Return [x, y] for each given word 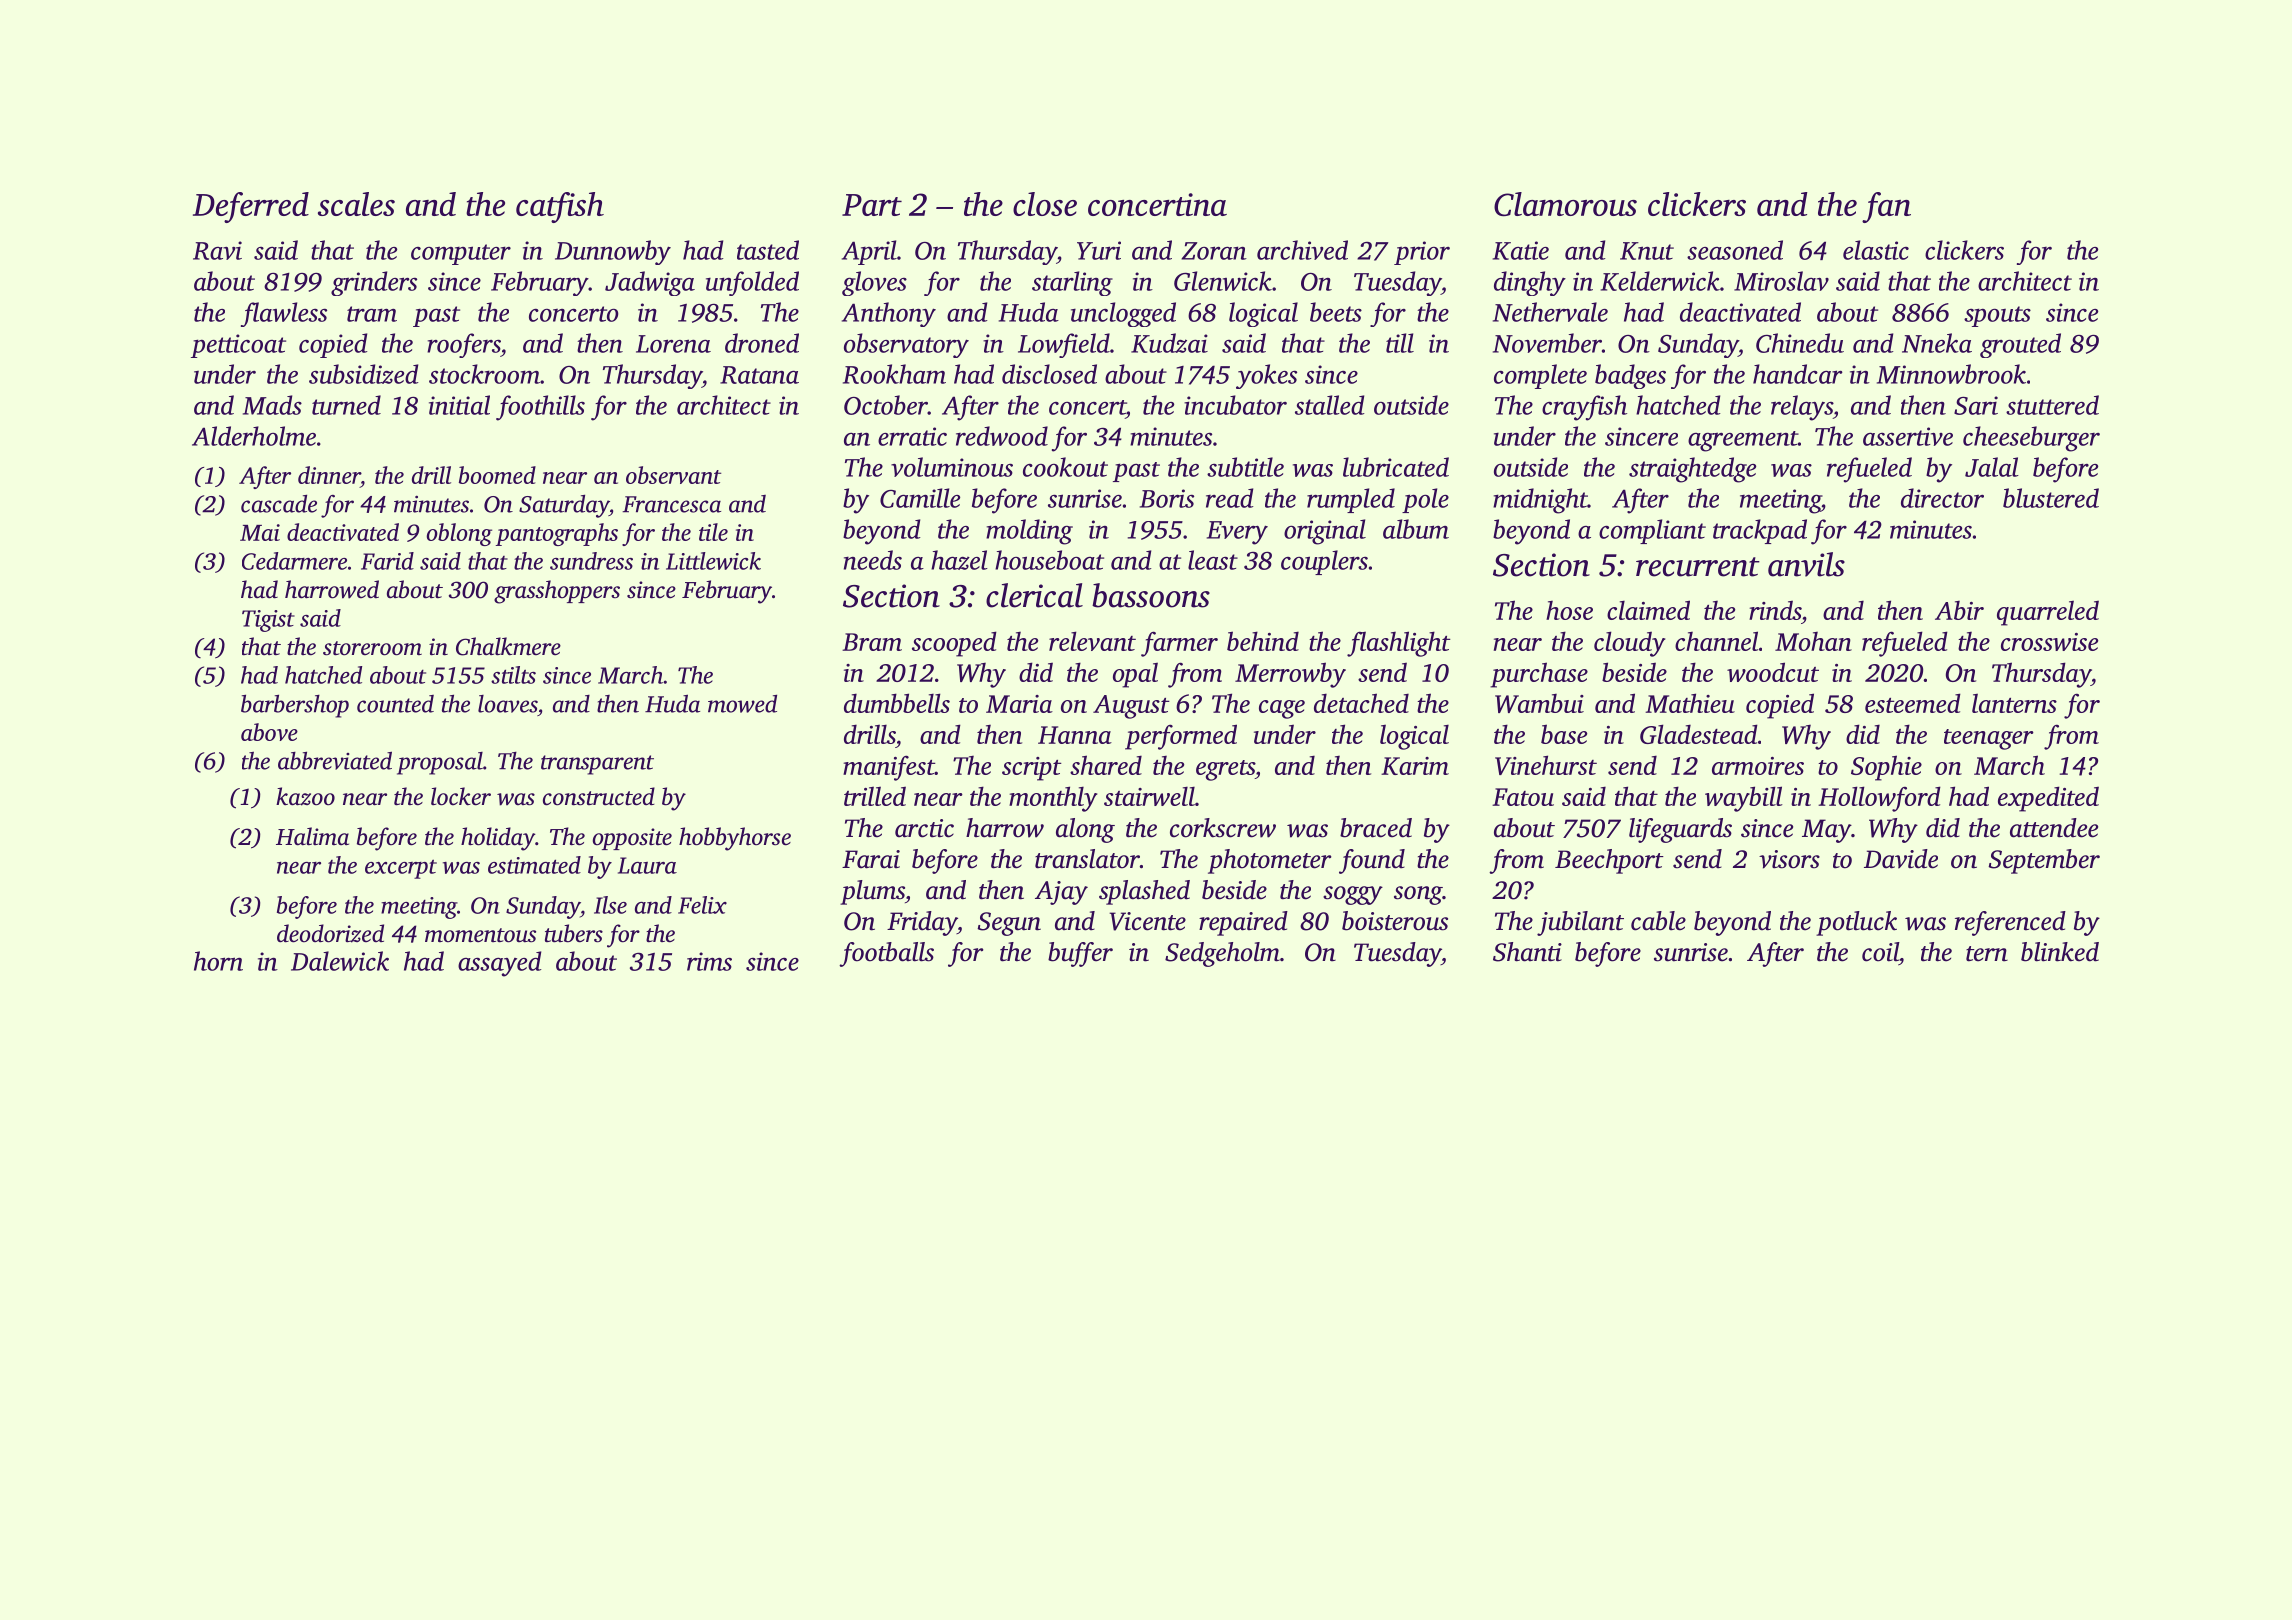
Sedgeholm [1222, 954]
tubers [574, 933]
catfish [560, 207]
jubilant [1580, 923]
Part [872, 205]
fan [1886, 207]
